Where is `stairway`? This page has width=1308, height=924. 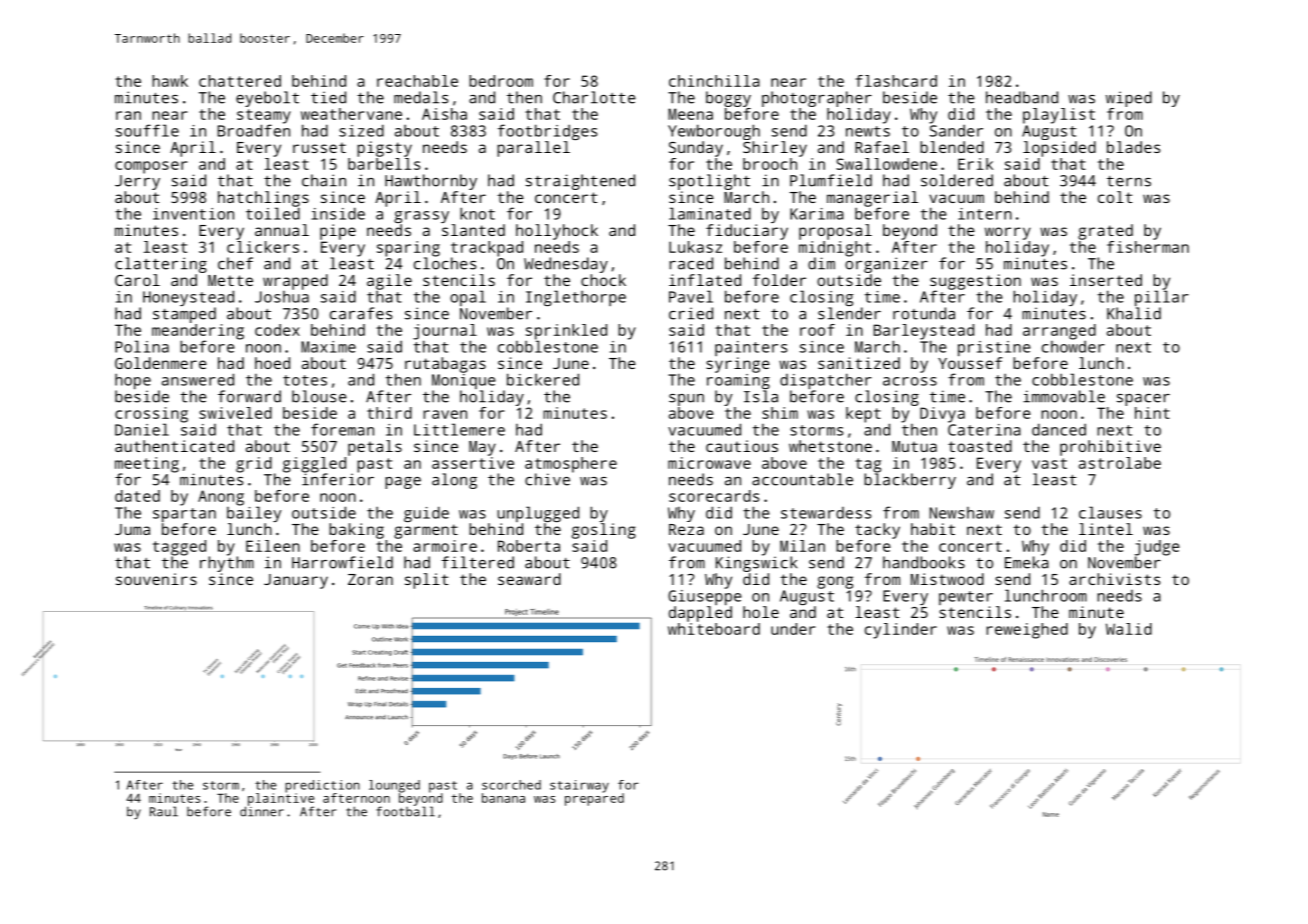 stairway is located at coordinates (579, 786).
